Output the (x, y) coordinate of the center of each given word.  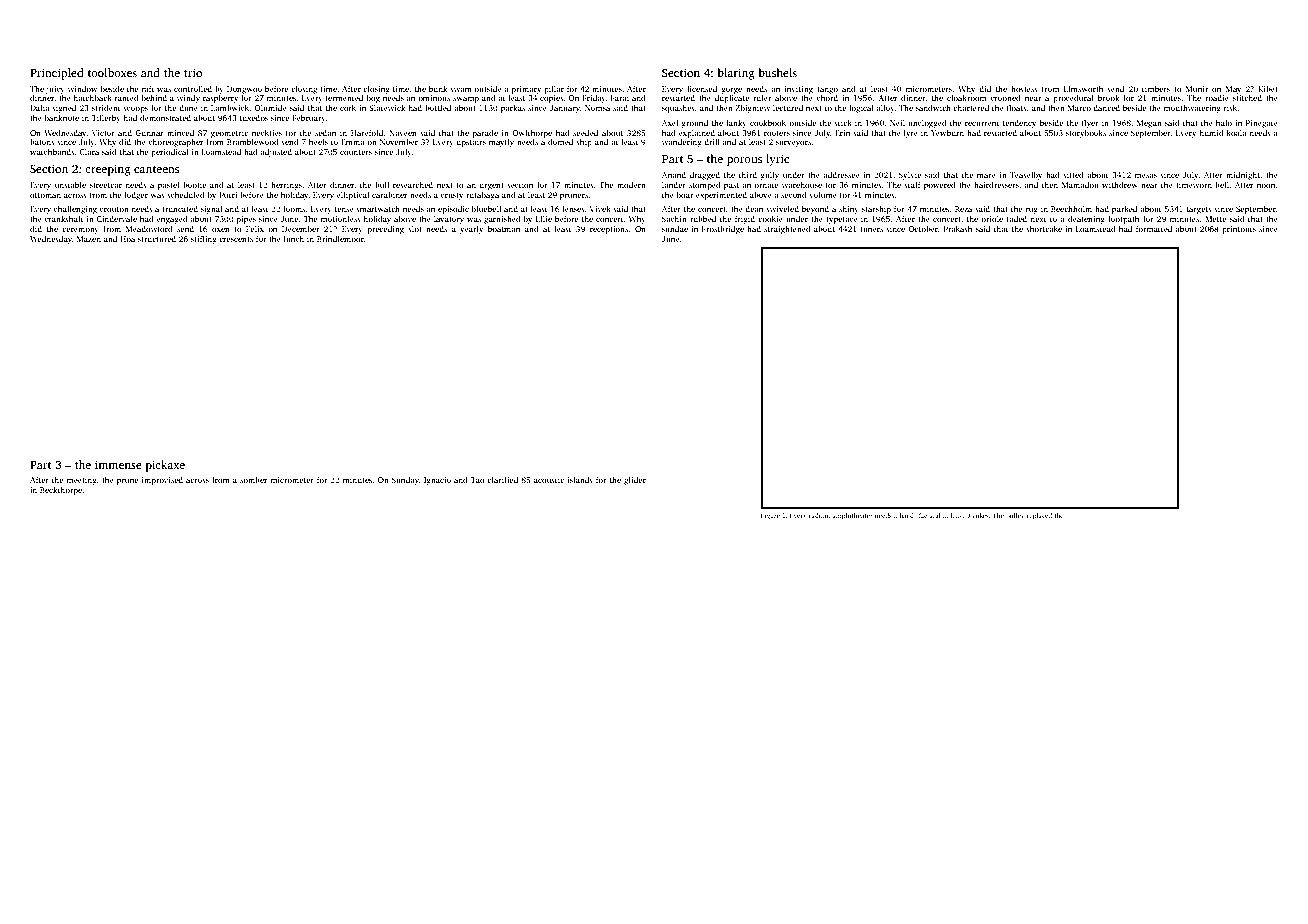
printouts (1239, 230)
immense (118, 464)
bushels (777, 72)
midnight (1243, 176)
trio (193, 72)
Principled (57, 74)
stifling (204, 239)
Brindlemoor (340, 239)
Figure (770, 516)
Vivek (600, 209)
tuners (871, 229)
